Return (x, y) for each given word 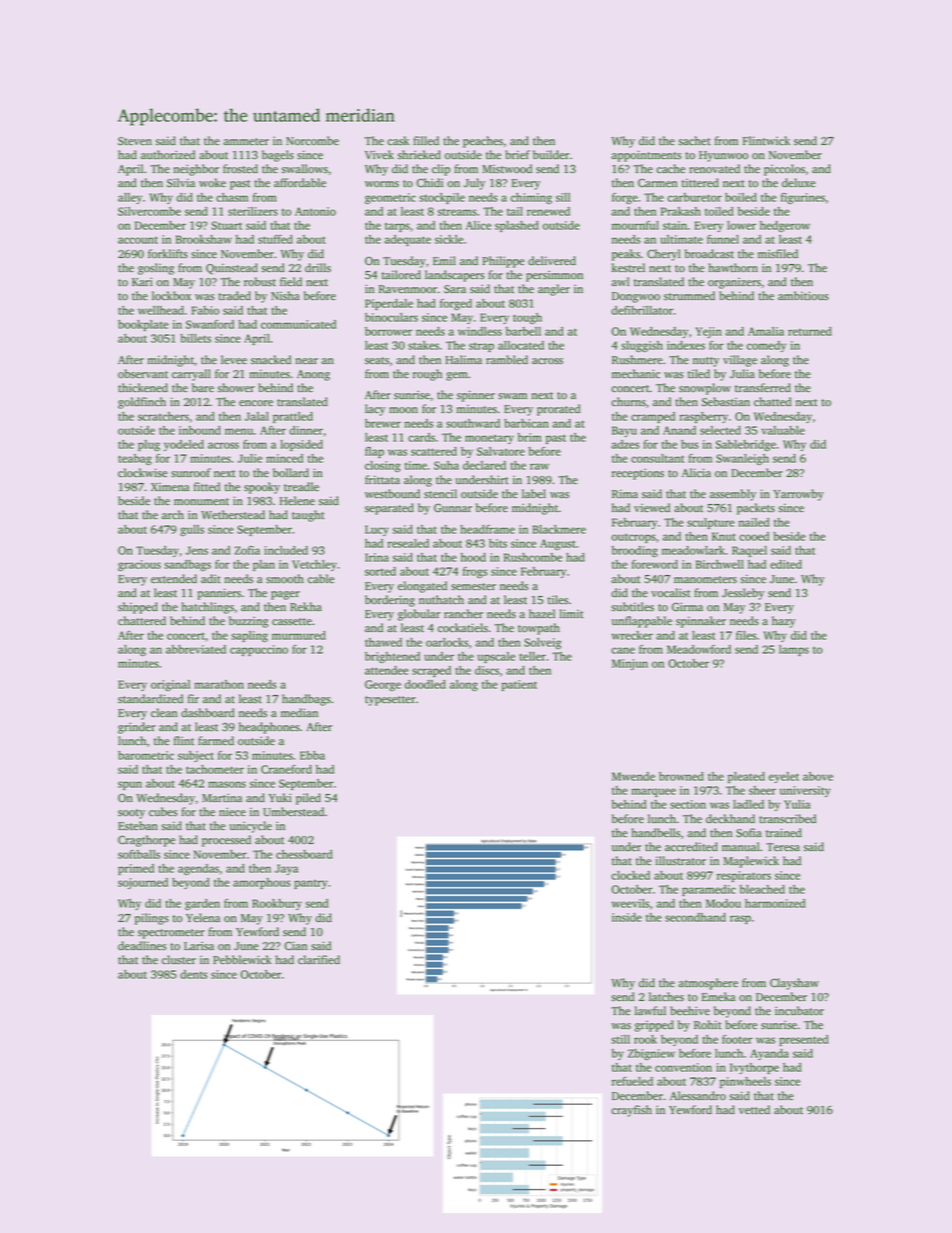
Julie (250, 458)
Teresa (783, 847)
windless (480, 331)
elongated (422, 587)
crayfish (631, 1111)
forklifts (168, 254)
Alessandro (698, 1096)
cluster (179, 960)
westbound (392, 494)
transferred (763, 388)
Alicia (696, 473)
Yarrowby (798, 495)
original (170, 685)
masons (227, 784)
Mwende (633, 776)
